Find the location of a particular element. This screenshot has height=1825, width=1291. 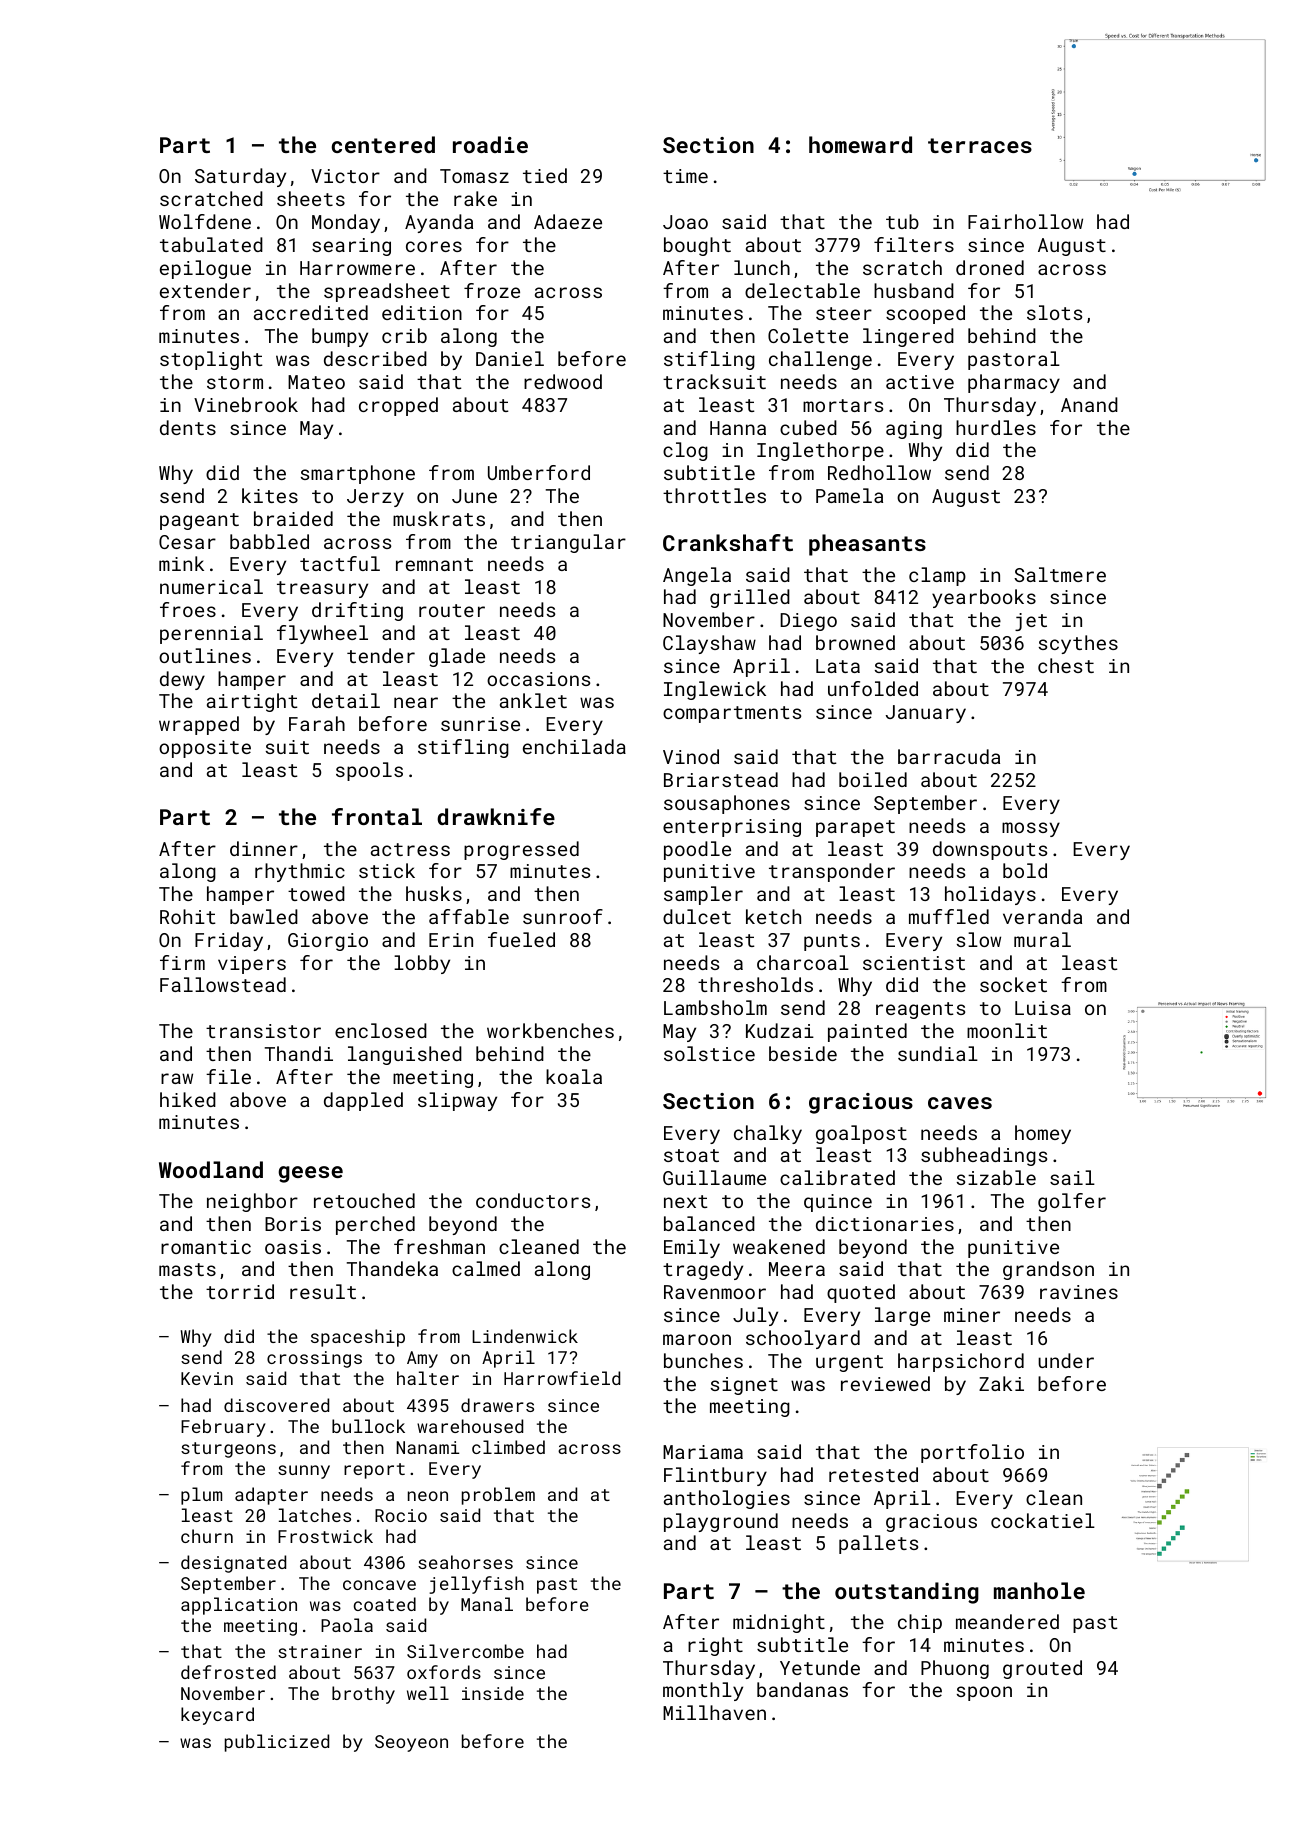

dulcet is located at coordinates (697, 916).
